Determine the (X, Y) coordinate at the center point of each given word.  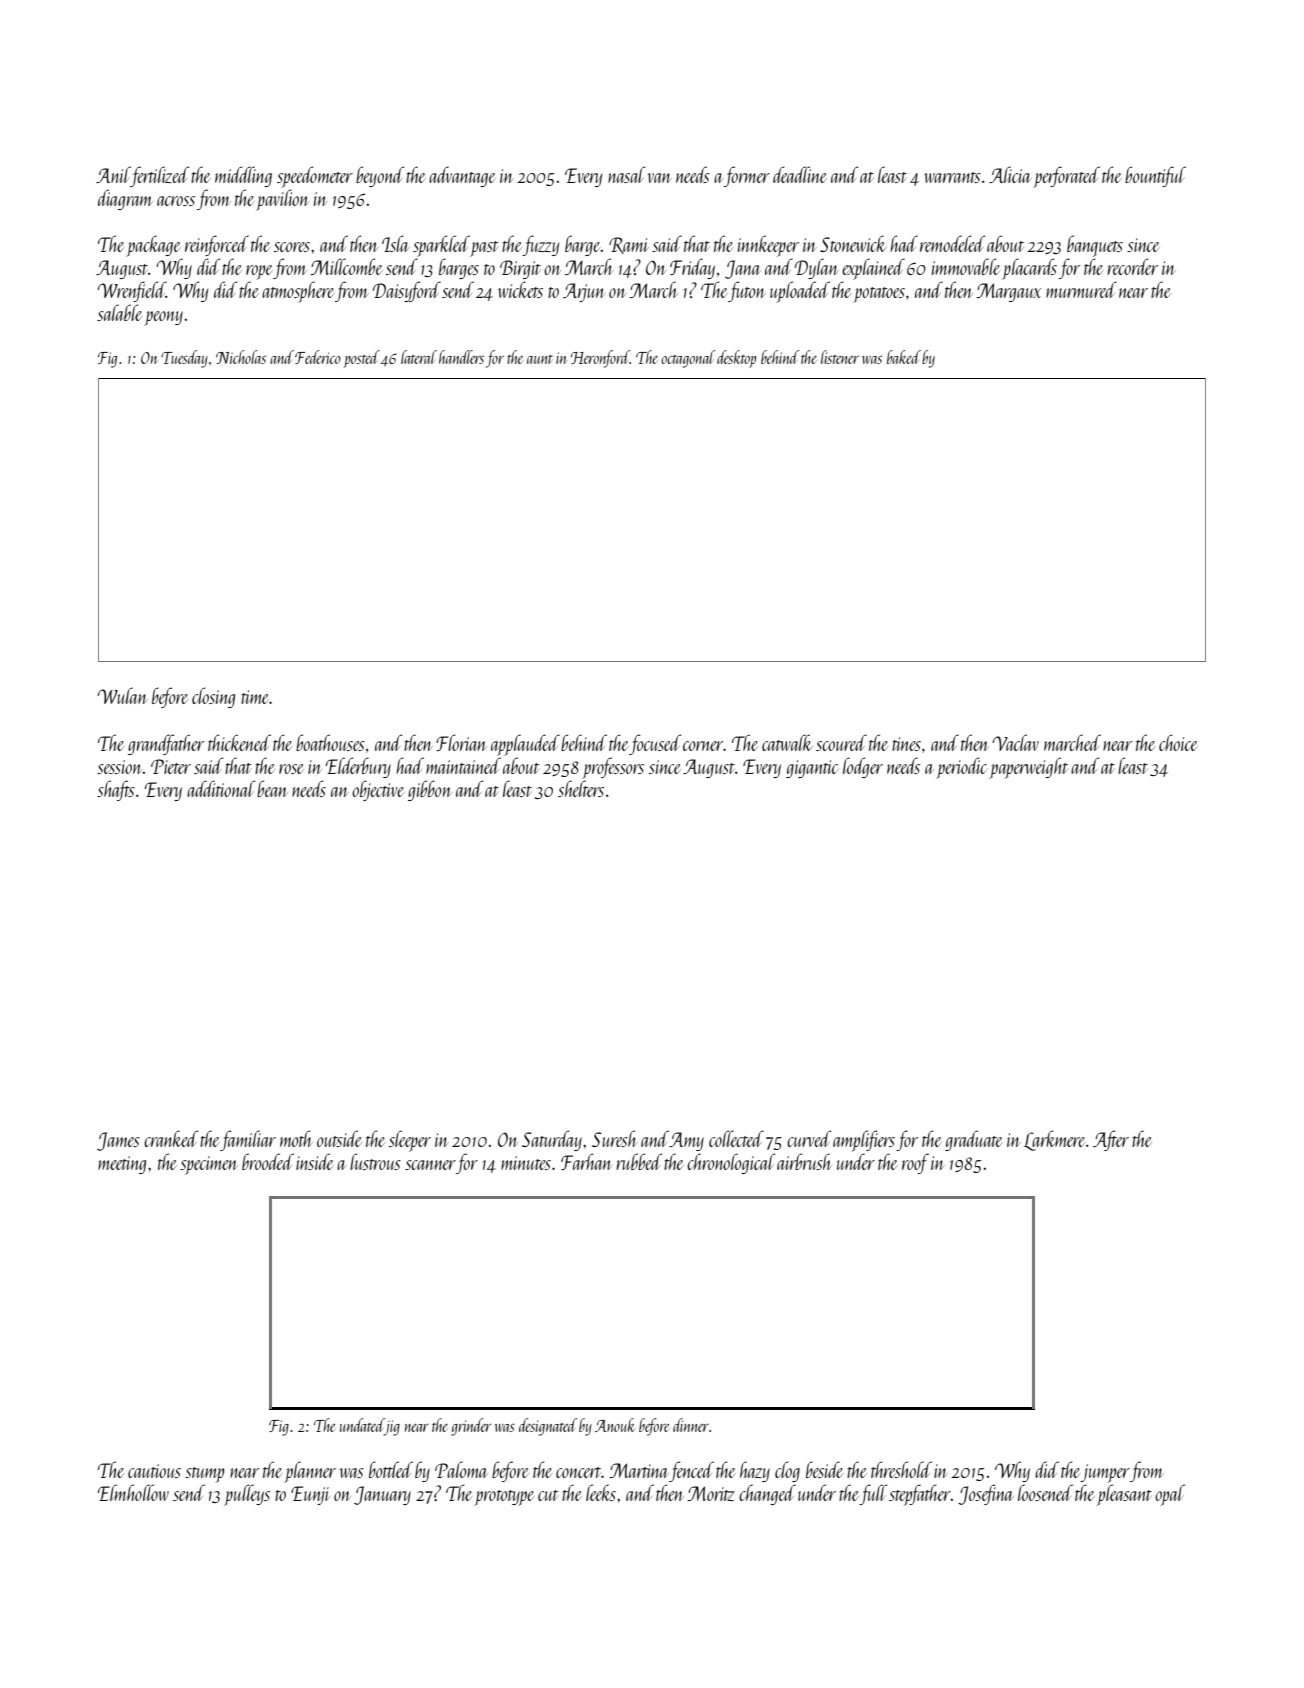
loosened (1045, 1492)
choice (1178, 742)
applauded (525, 745)
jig (392, 1428)
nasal (626, 174)
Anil (113, 174)
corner (703, 746)
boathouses (330, 742)
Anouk (615, 1425)
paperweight (1028, 768)
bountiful (1155, 176)
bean (272, 788)
